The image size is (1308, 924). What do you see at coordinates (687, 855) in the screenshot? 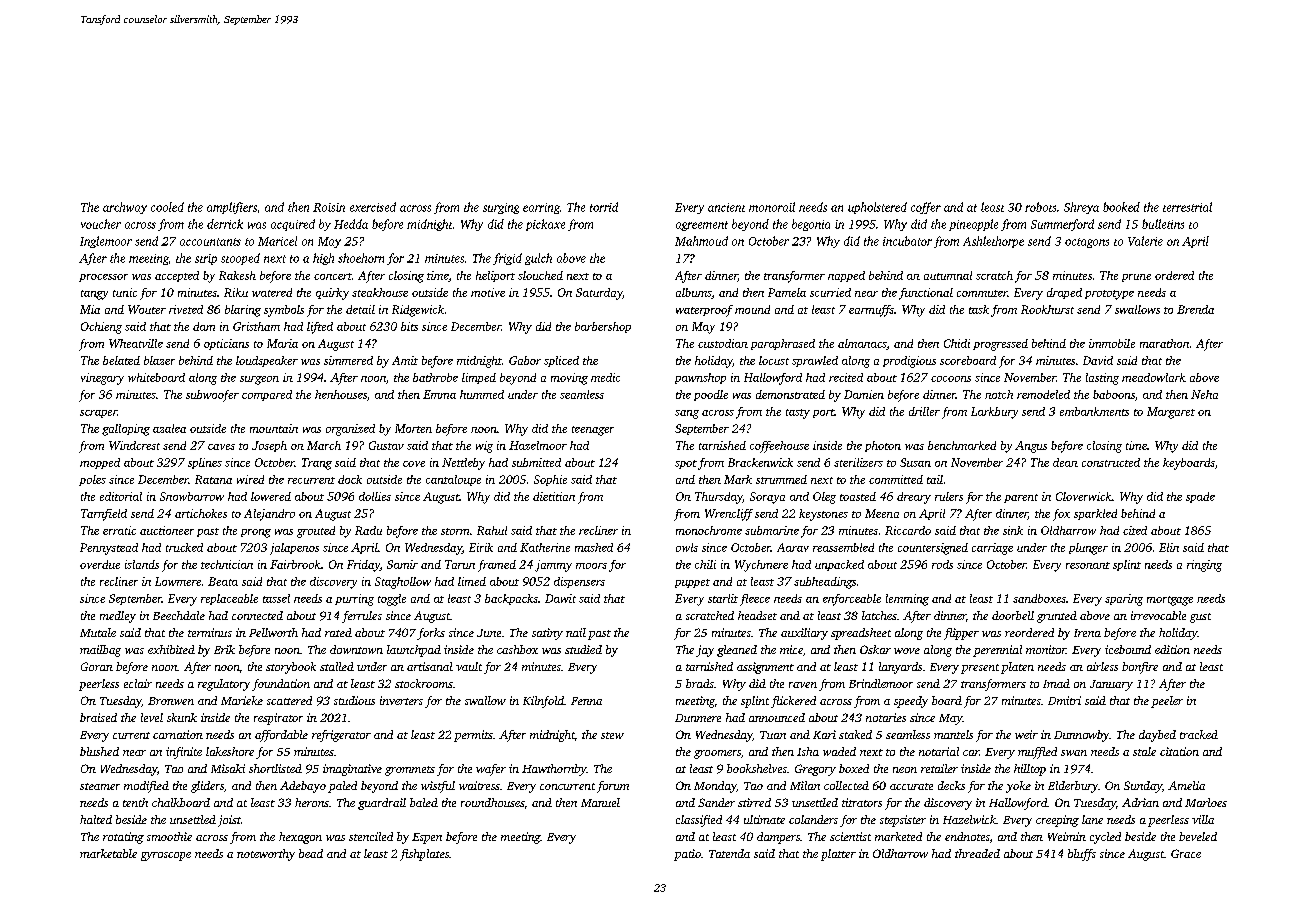
I see `patio` at bounding box center [687, 855].
